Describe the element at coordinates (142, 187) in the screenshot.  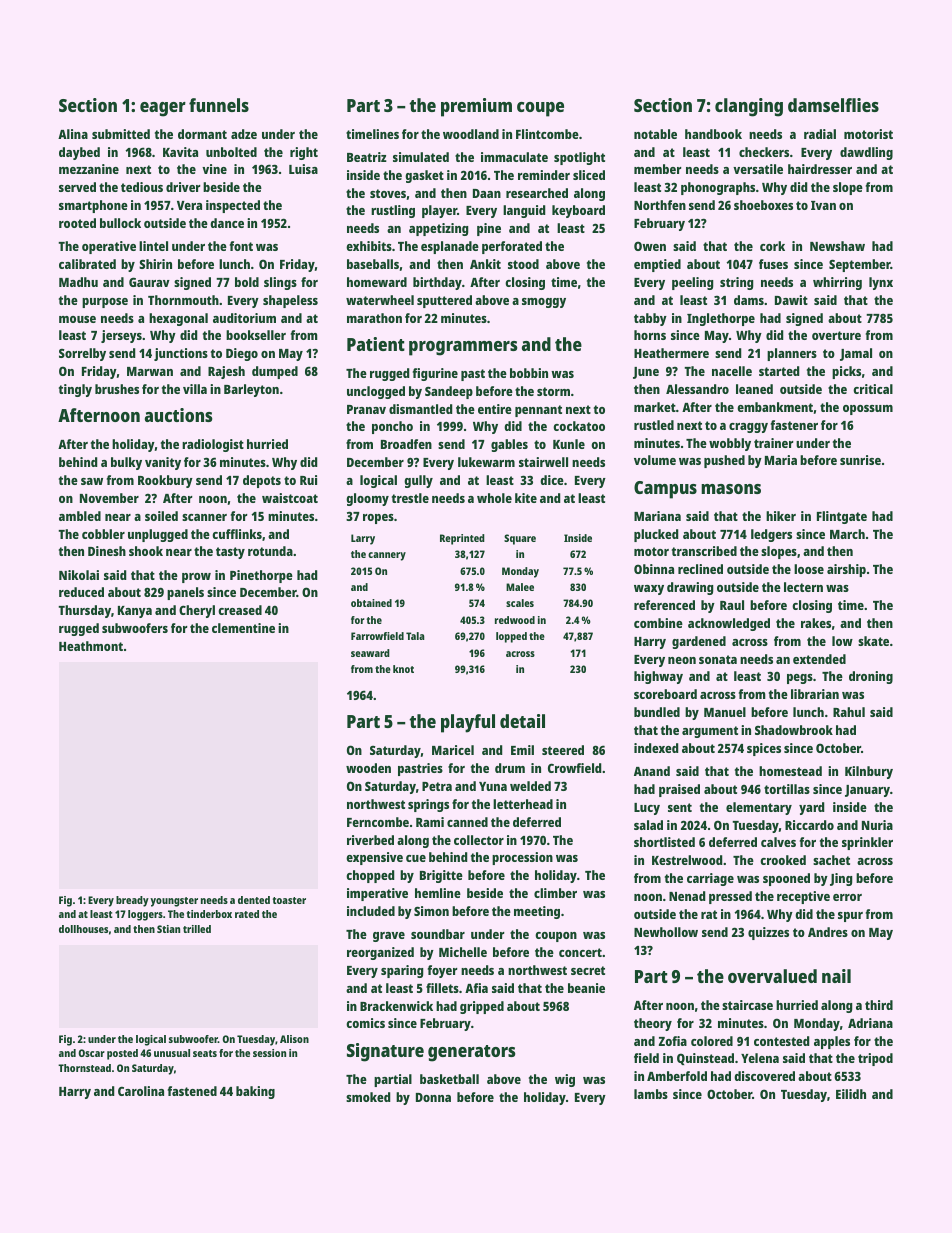
I see `tedious` at that location.
